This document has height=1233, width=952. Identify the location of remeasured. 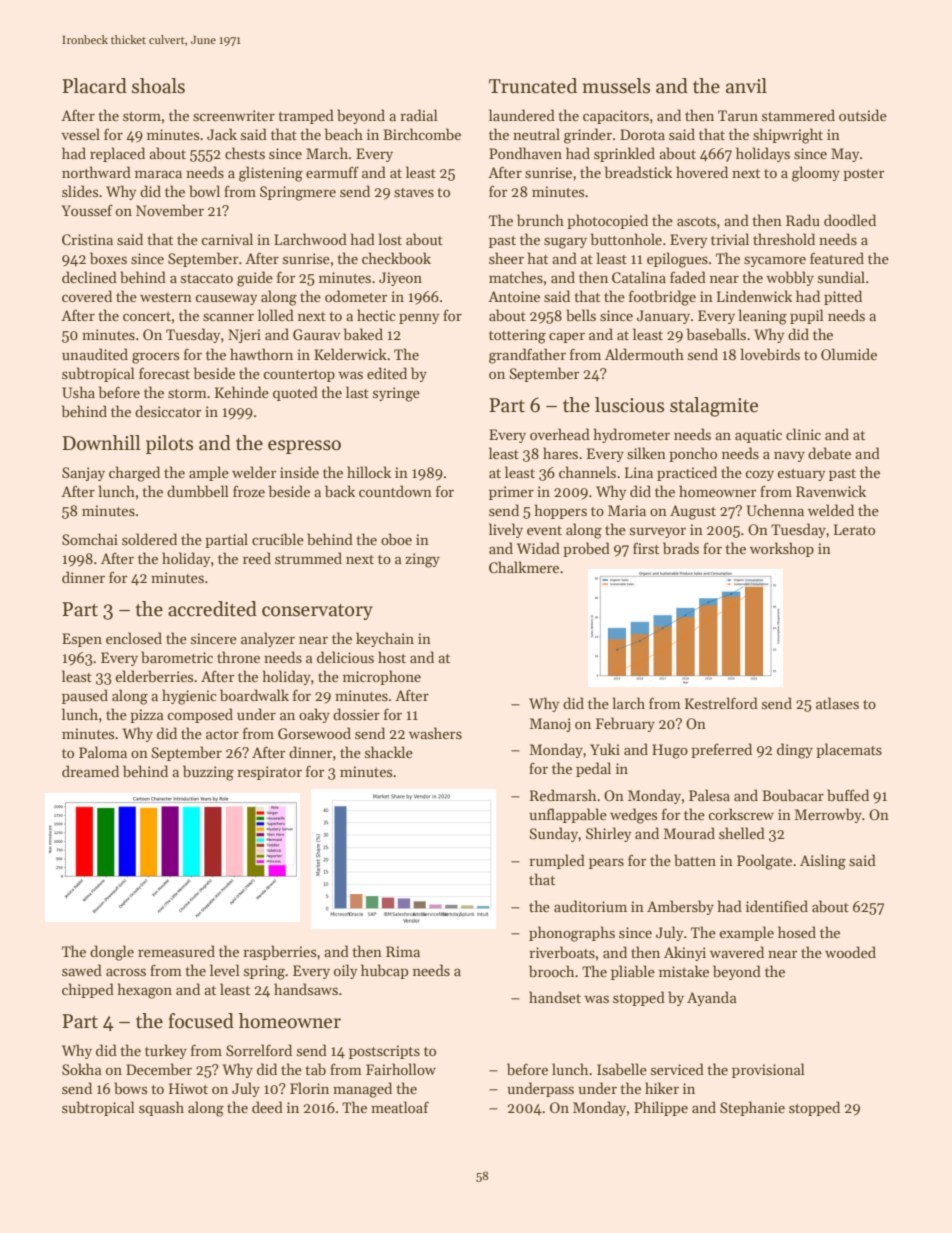
(176, 951).
